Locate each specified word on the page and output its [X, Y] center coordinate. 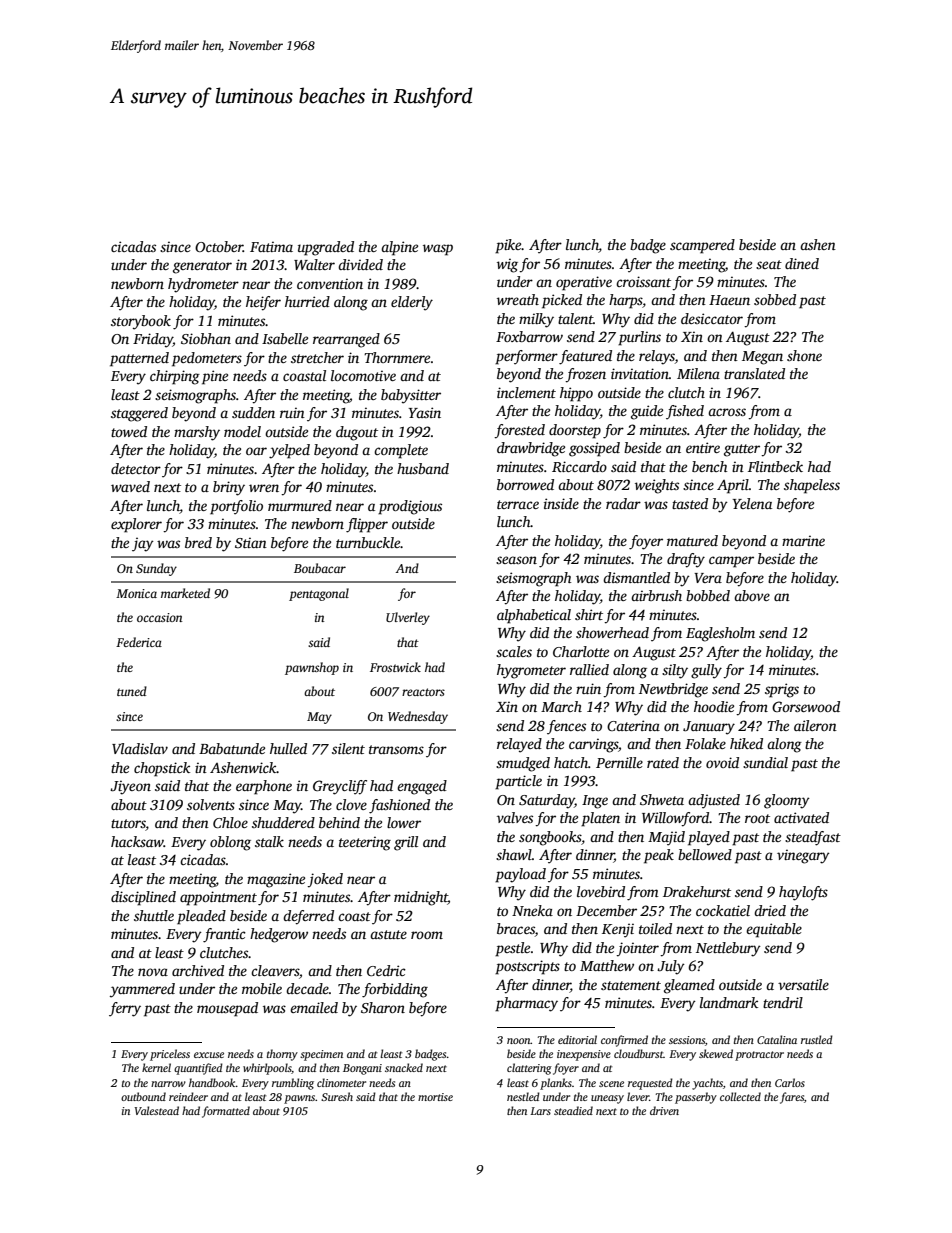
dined [802, 263]
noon [519, 1041]
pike [508, 246]
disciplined [143, 898]
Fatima [271, 246]
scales [514, 651]
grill [406, 843]
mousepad [227, 1009]
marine [803, 540]
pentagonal [319, 594]
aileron [815, 725]
